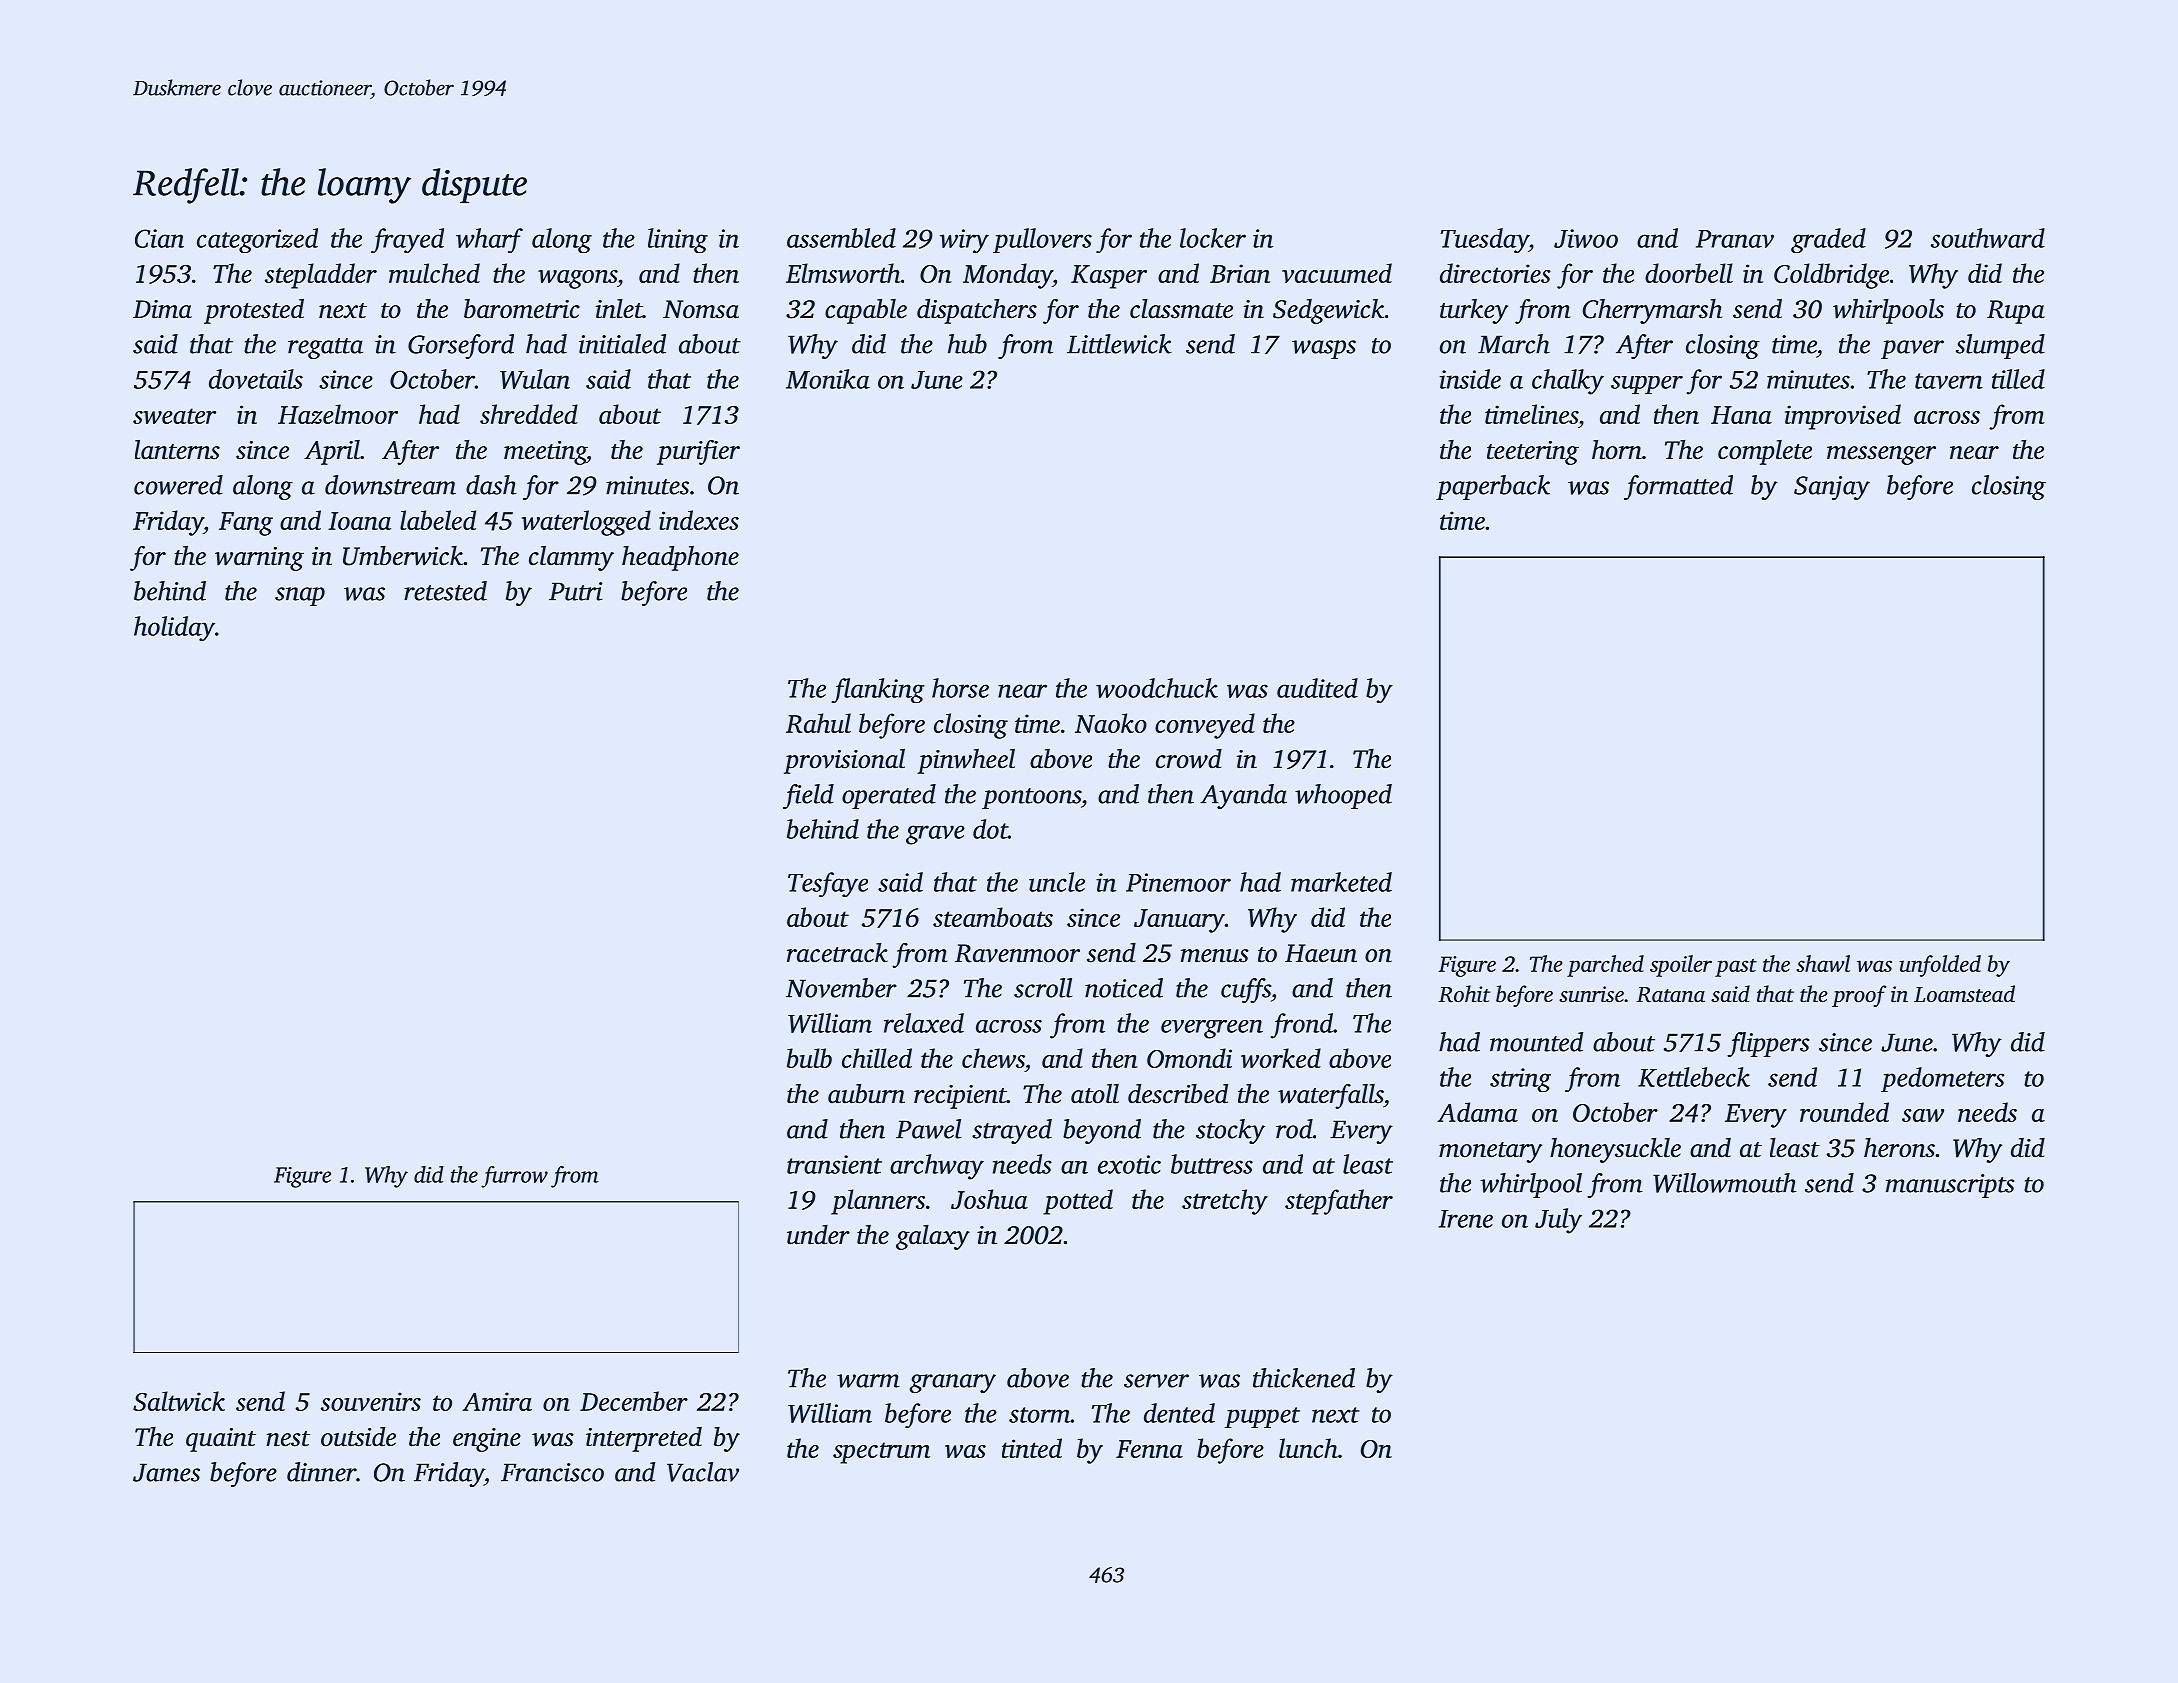  I want to click on Haeun, so click(1321, 953).
